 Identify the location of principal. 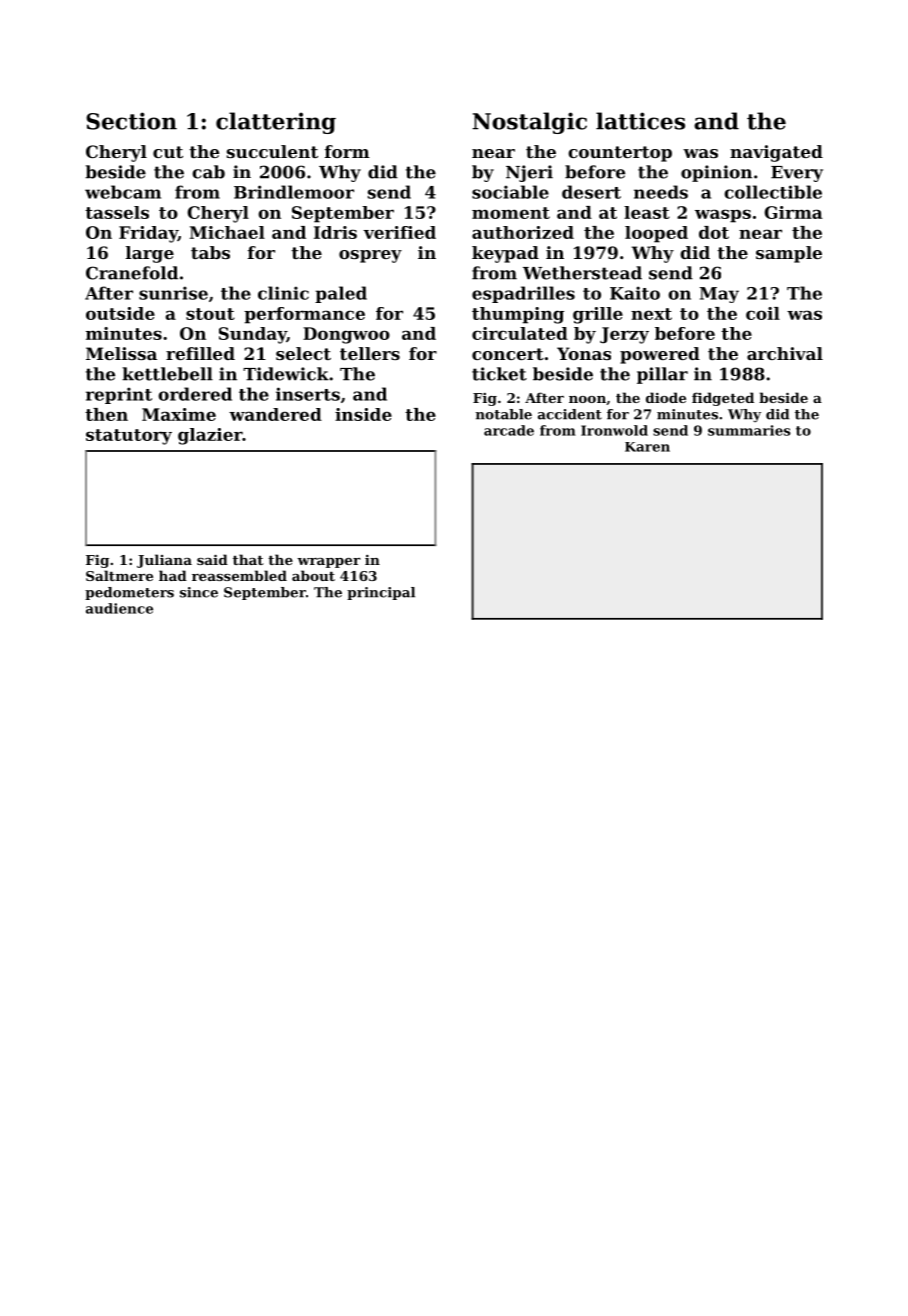
(381, 593).
